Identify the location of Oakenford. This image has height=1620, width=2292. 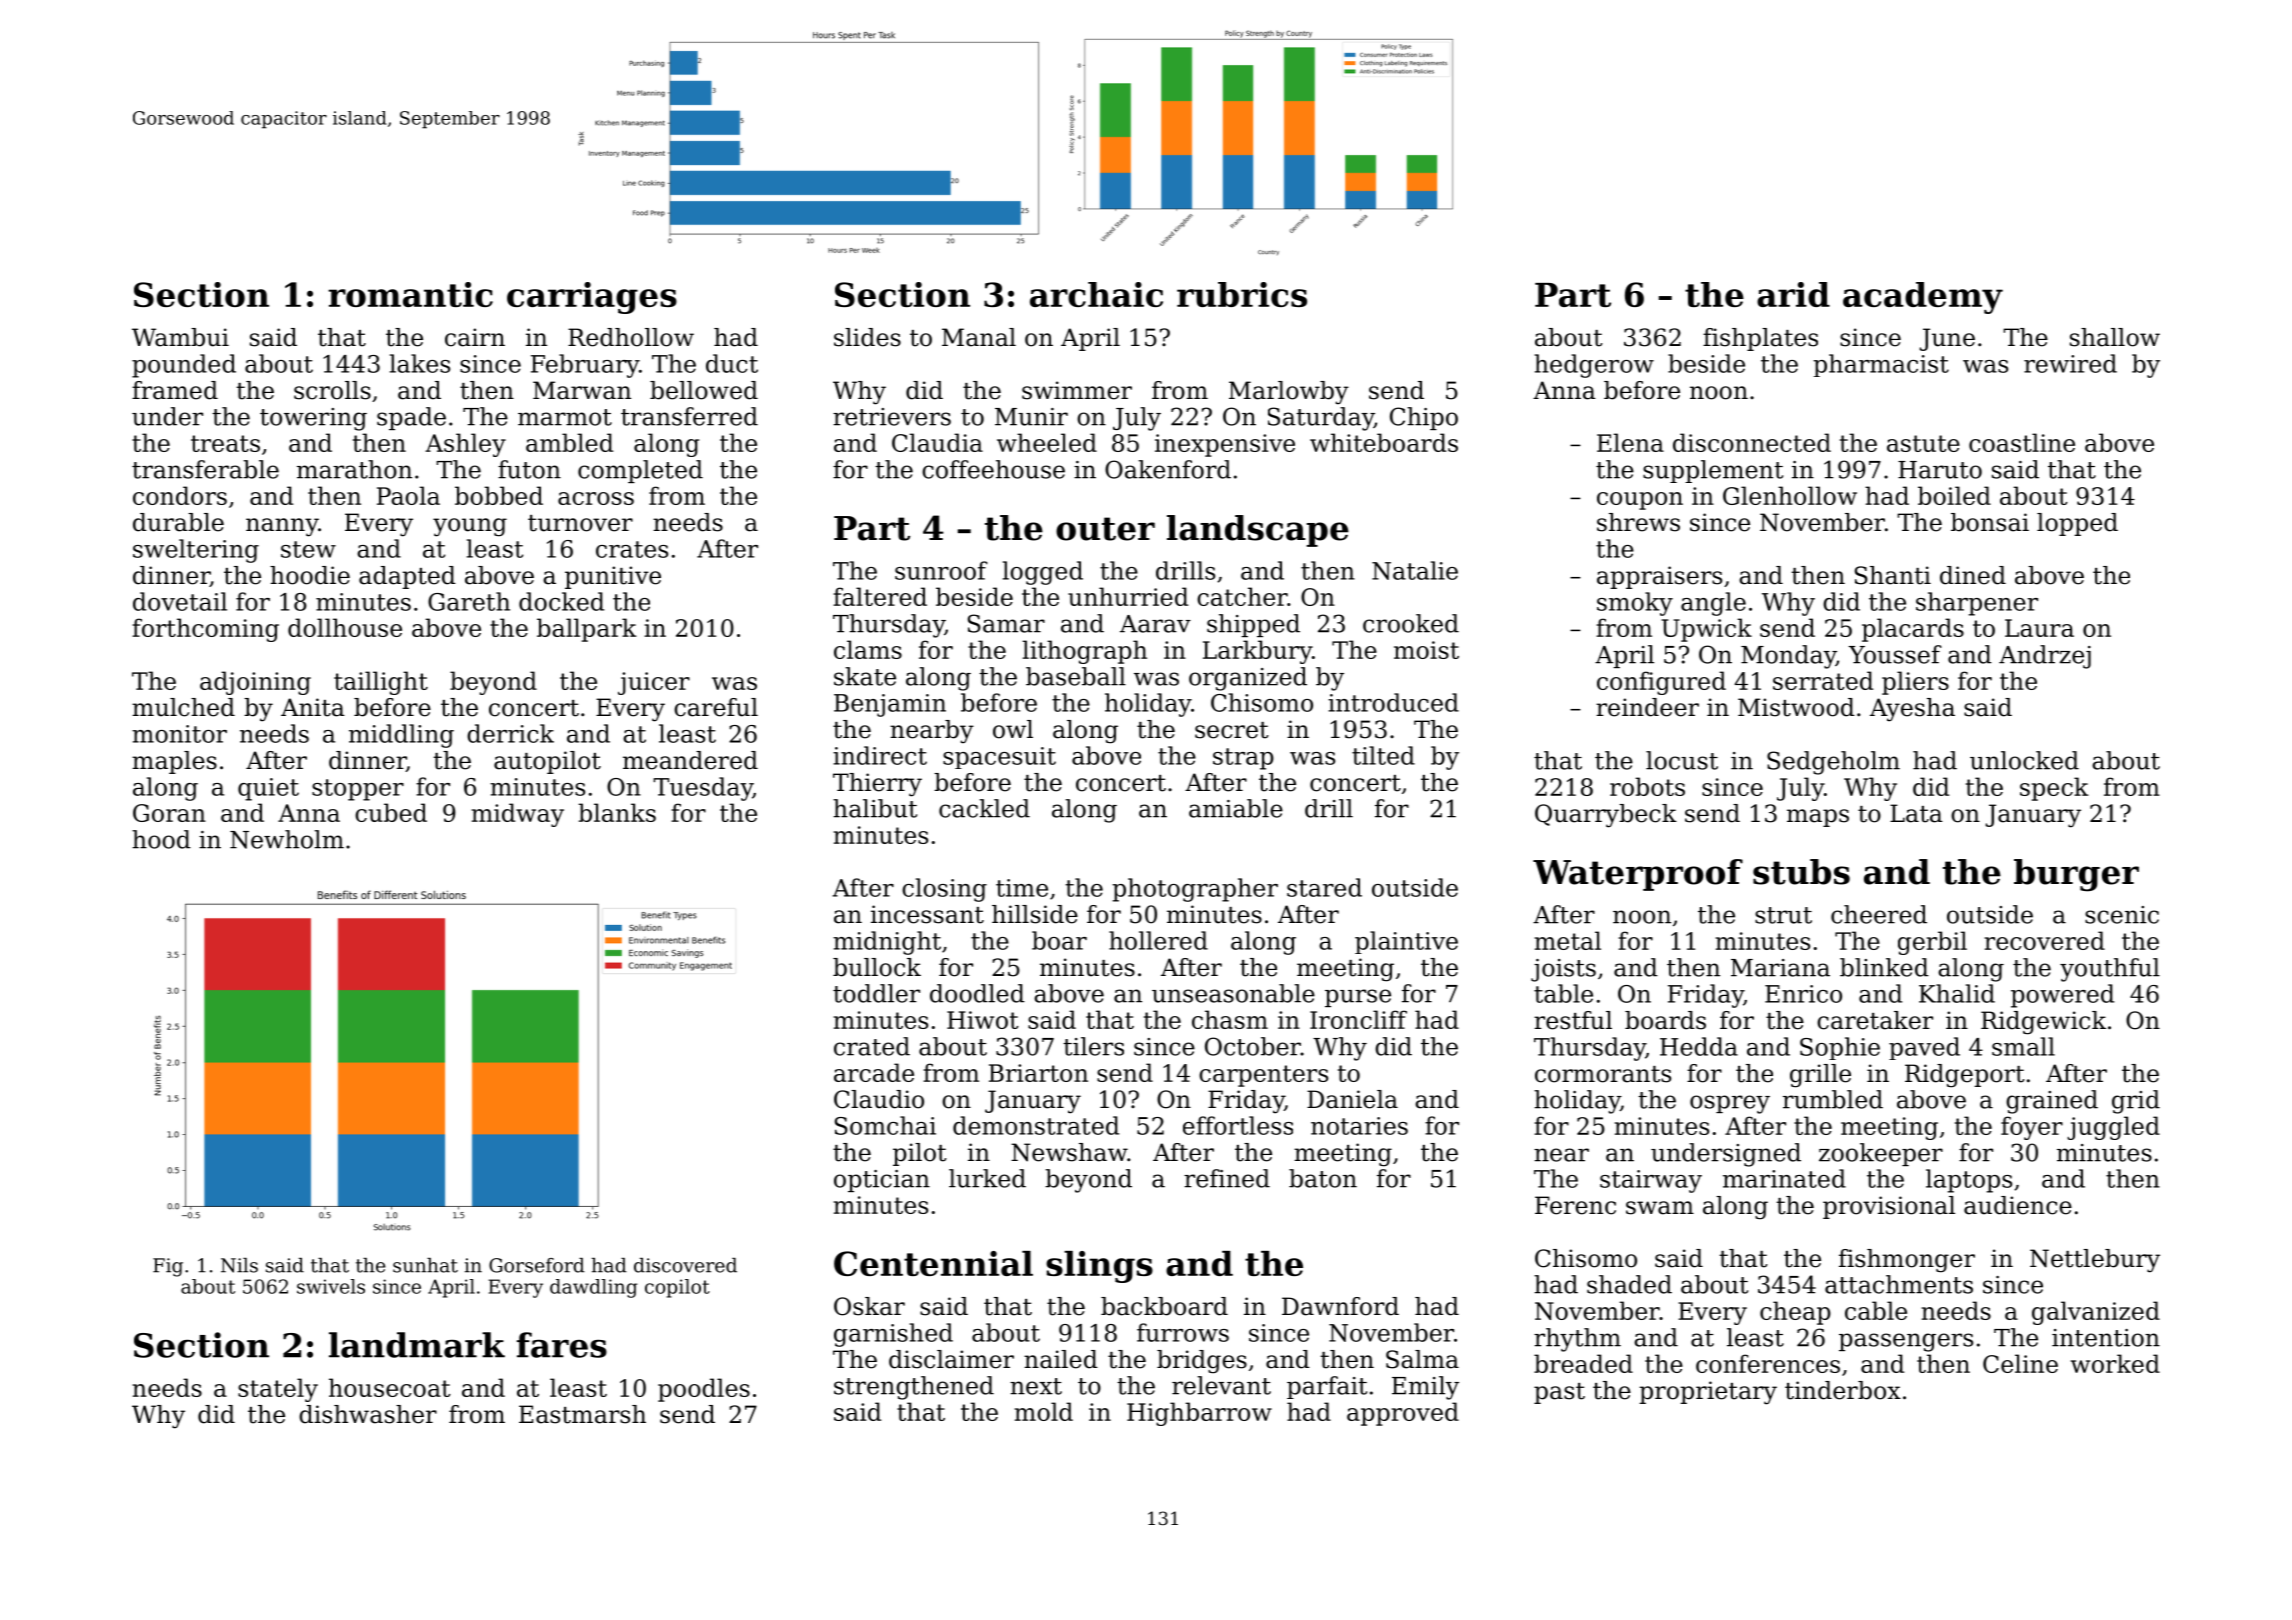
(1168, 469).
